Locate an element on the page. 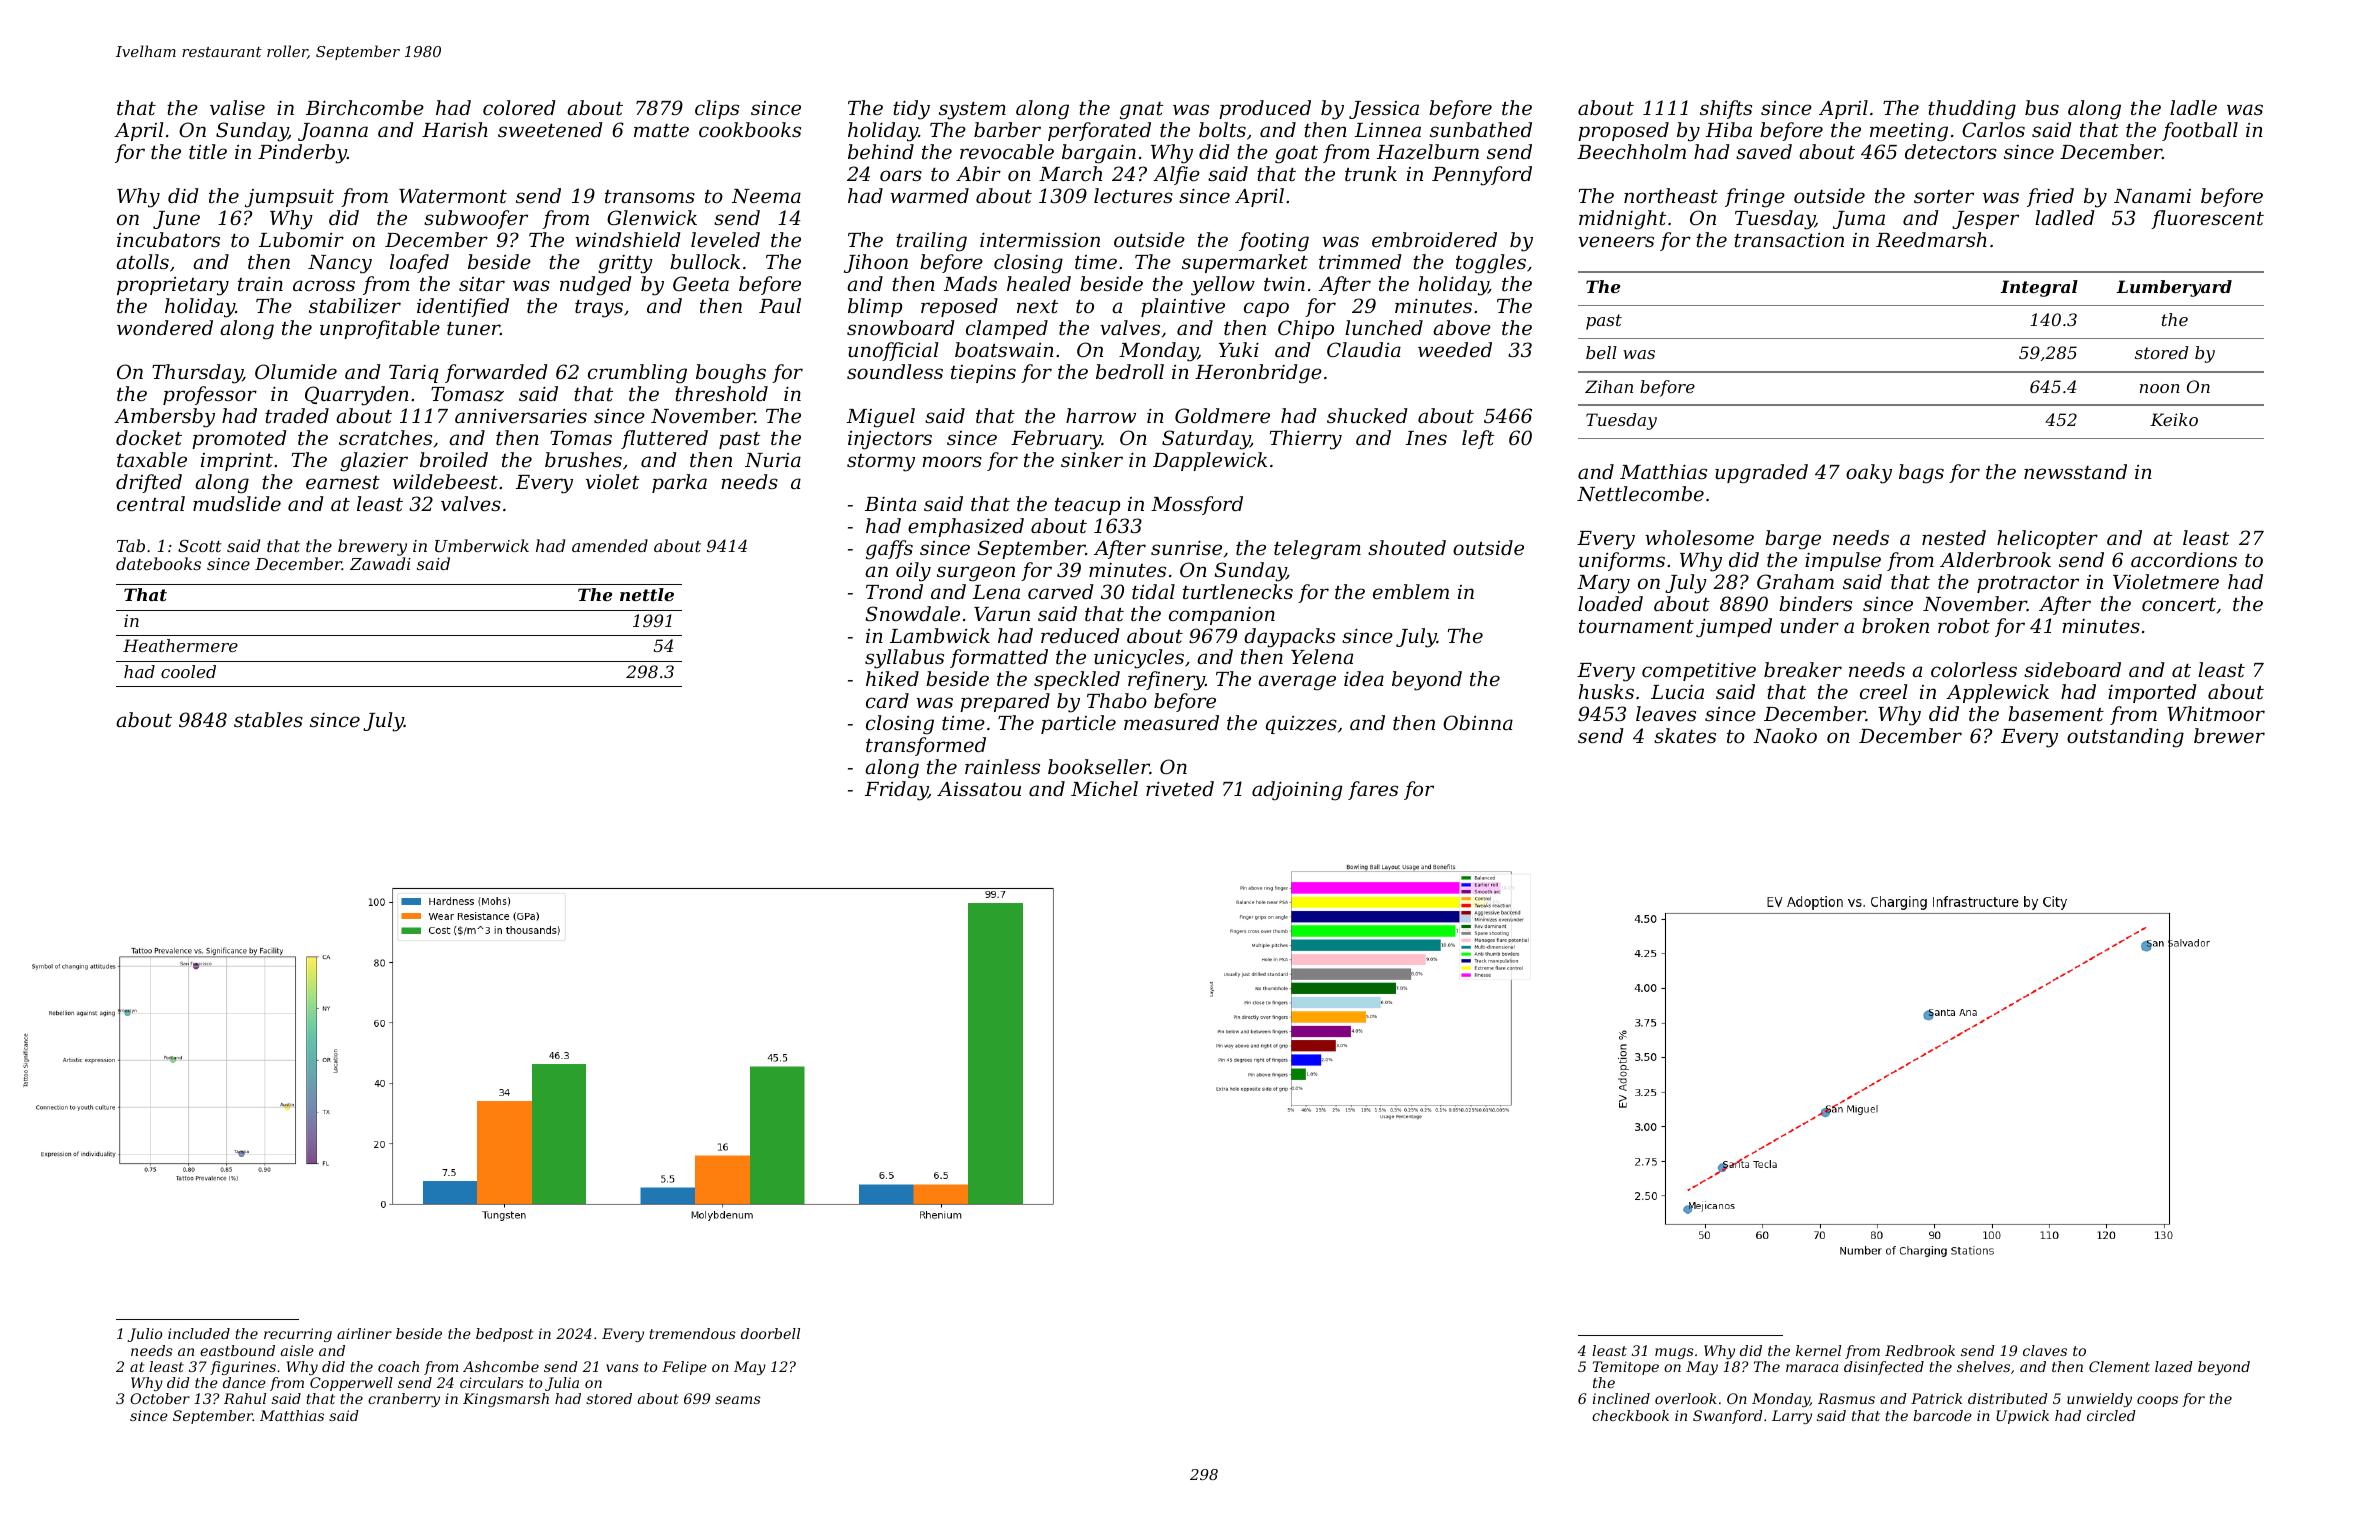 The image size is (2380, 1540). checkbook is located at coordinates (1630, 1415).
